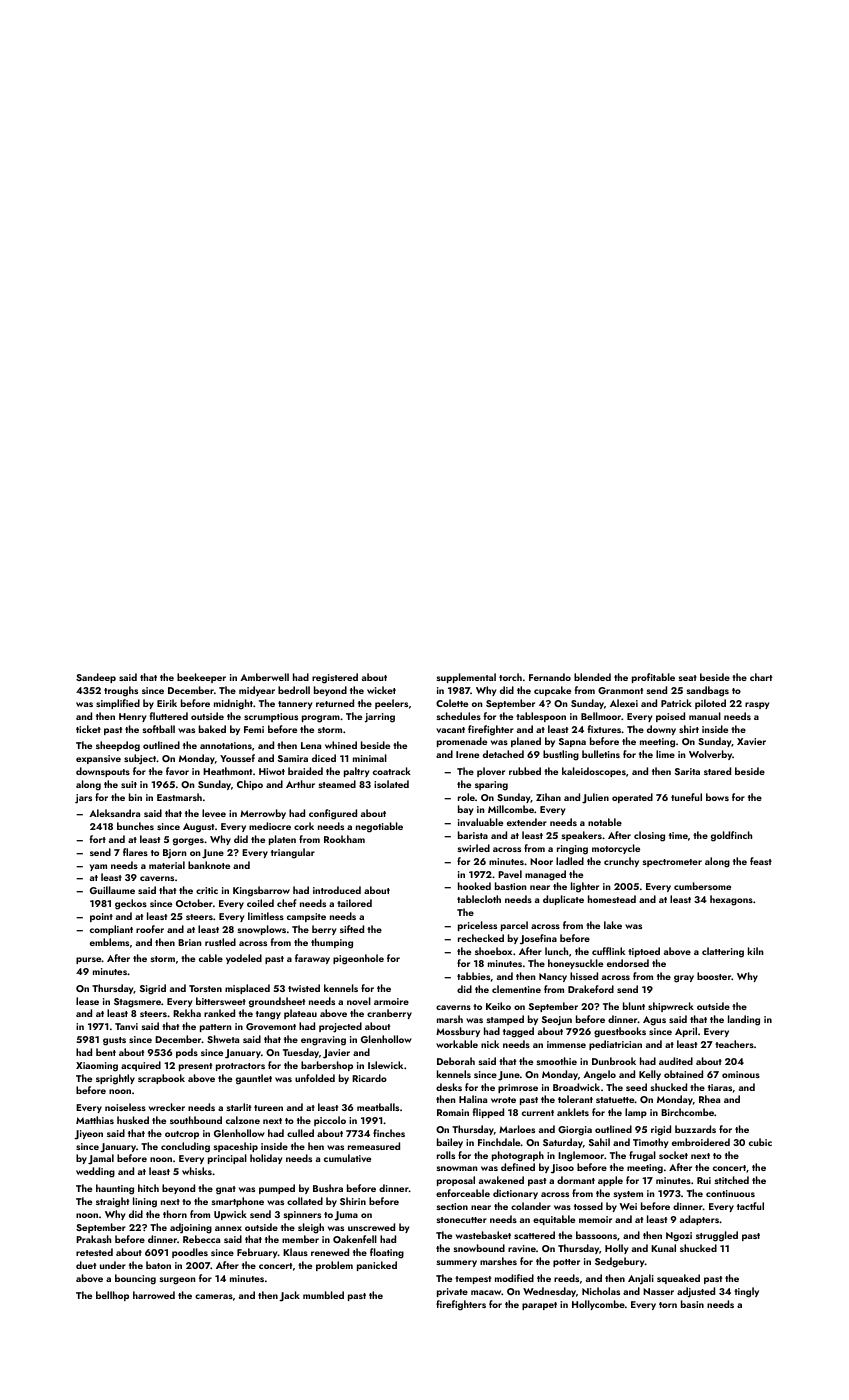 This image has width=849, height=1400. Describe the element at coordinates (452, 1292) in the image. I see `private` at that location.
